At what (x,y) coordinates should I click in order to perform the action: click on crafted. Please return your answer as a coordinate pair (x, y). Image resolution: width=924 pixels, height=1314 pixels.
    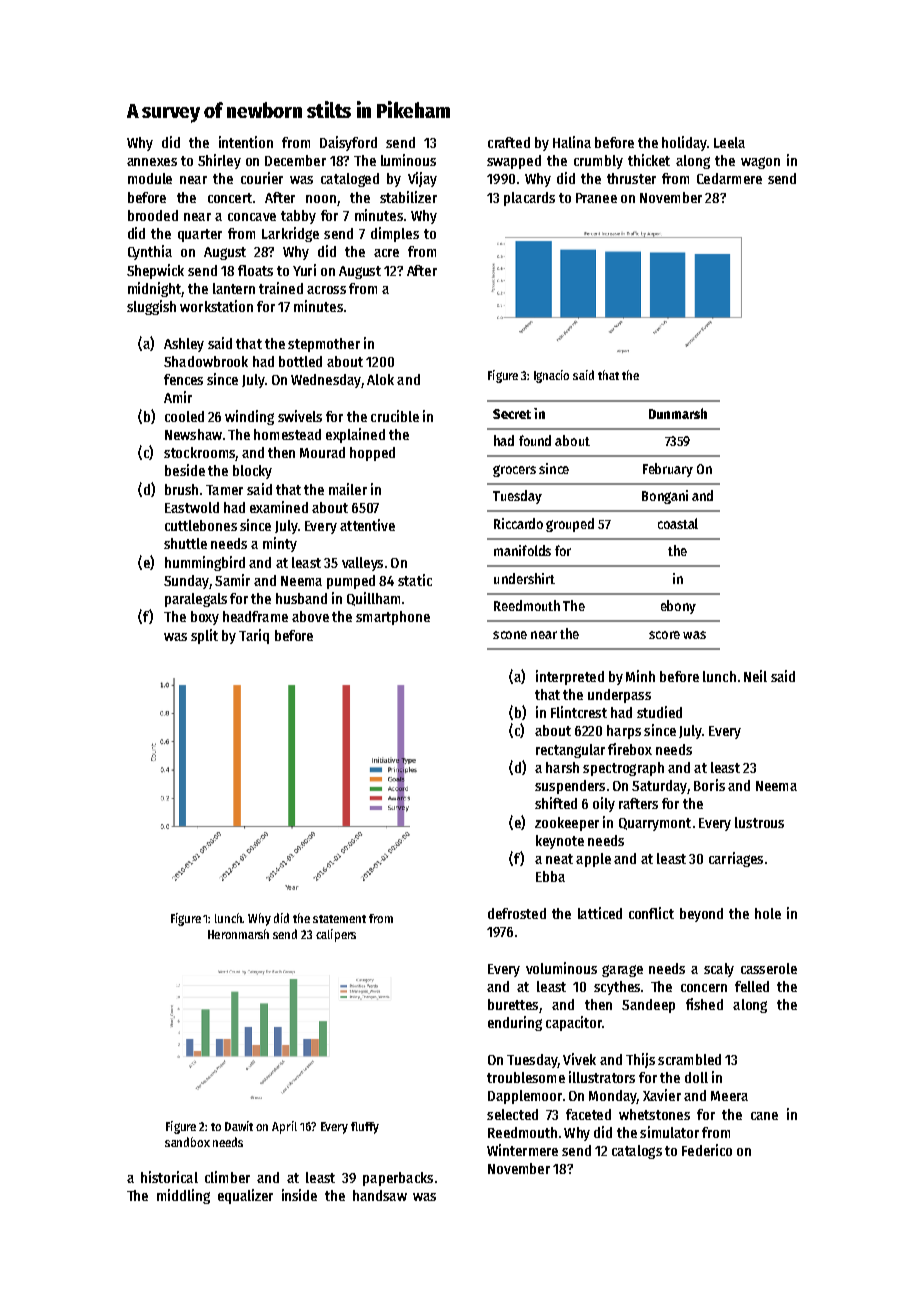
    Looking at the image, I should click on (509, 142).
